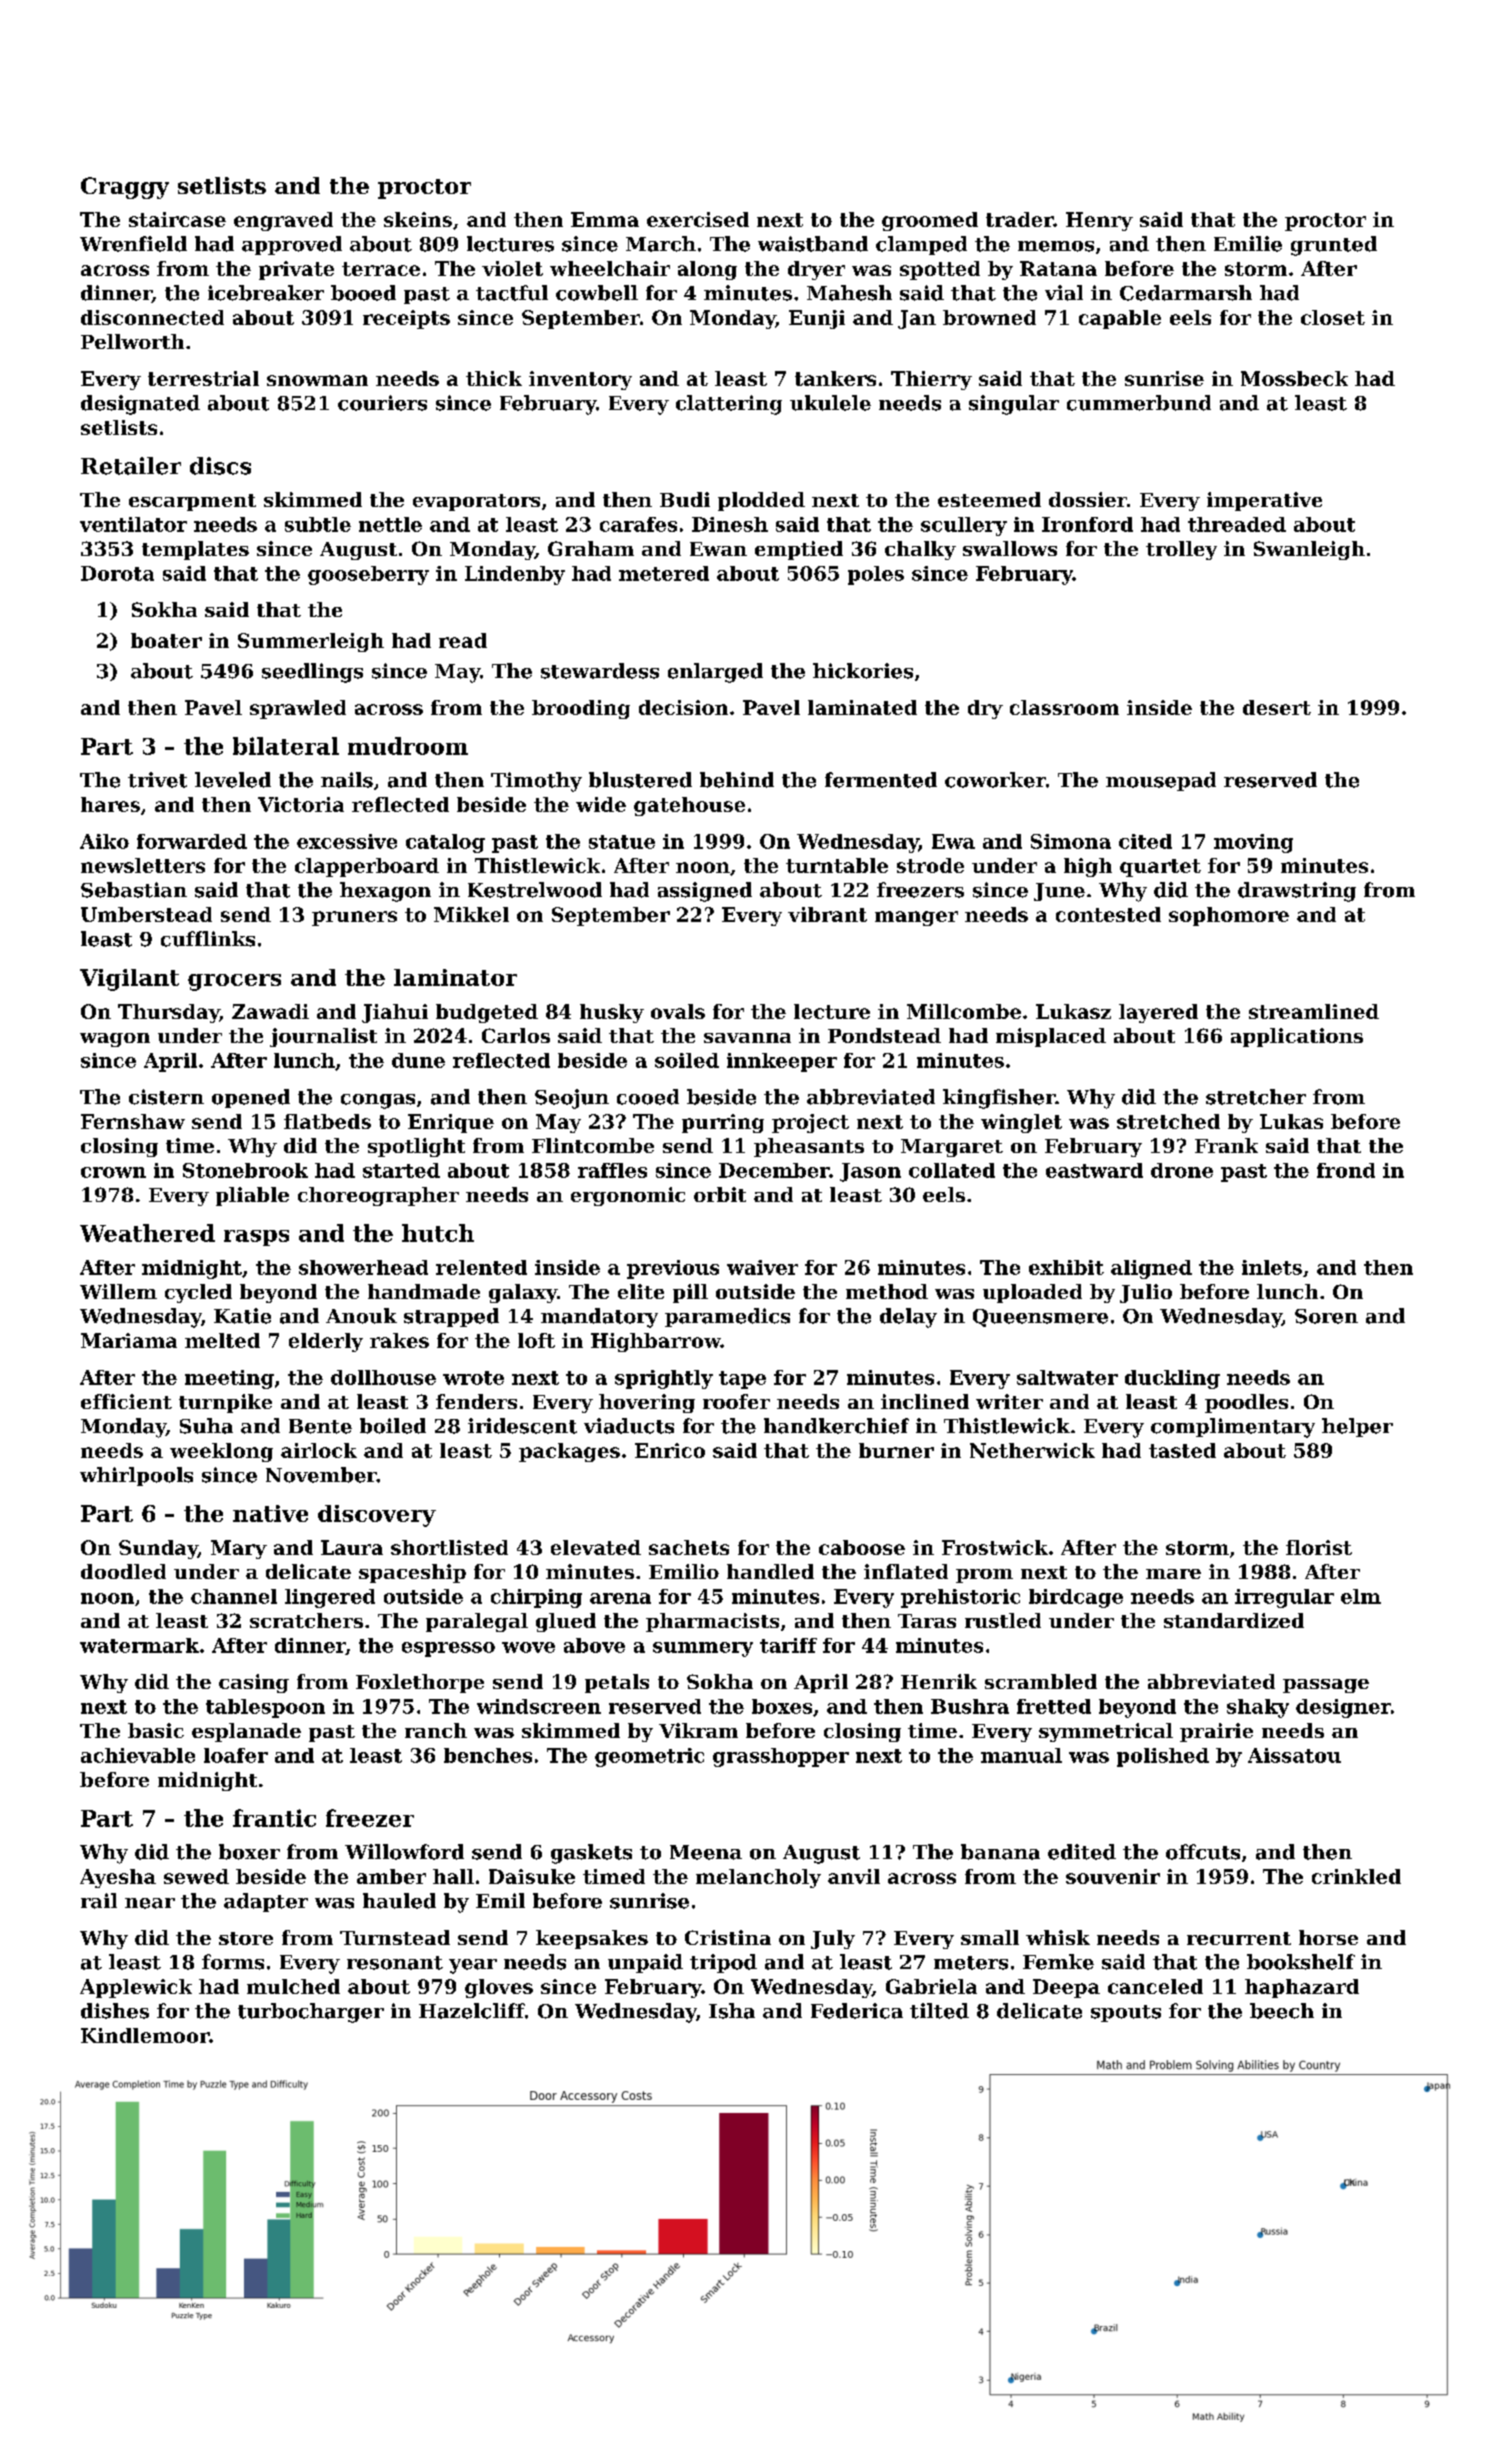 Image resolution: width=1496 pixels, height=2464 pixels. Describe the element at coordinates (1319, 1547) in the screenshot. I see `florist` at that location.
